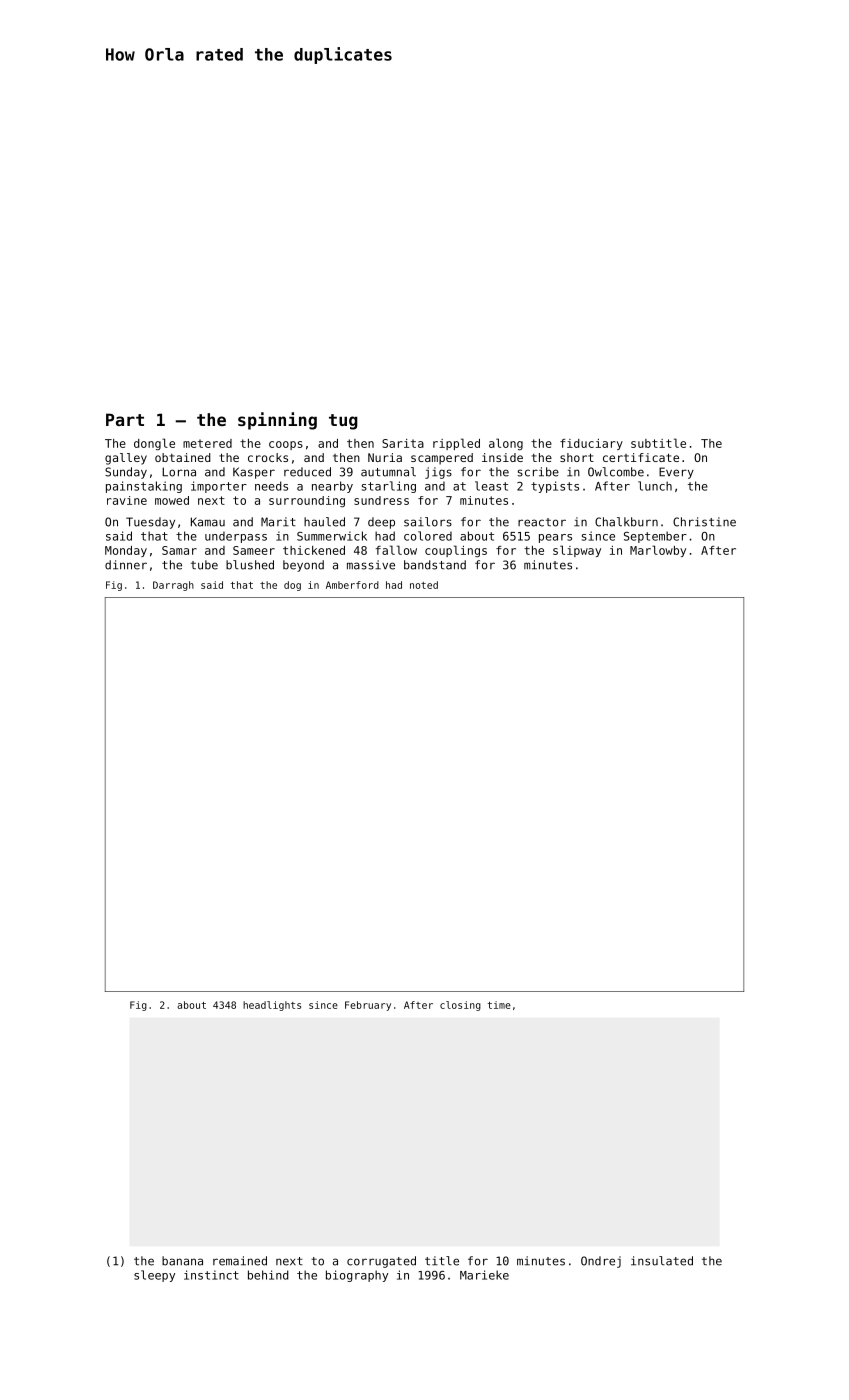 The height and width of the screenshot is (1400, 849). What do you see at coordinates (368, 1006) in the screenshot?
I see `February` at bounding box center [368, 1006].
